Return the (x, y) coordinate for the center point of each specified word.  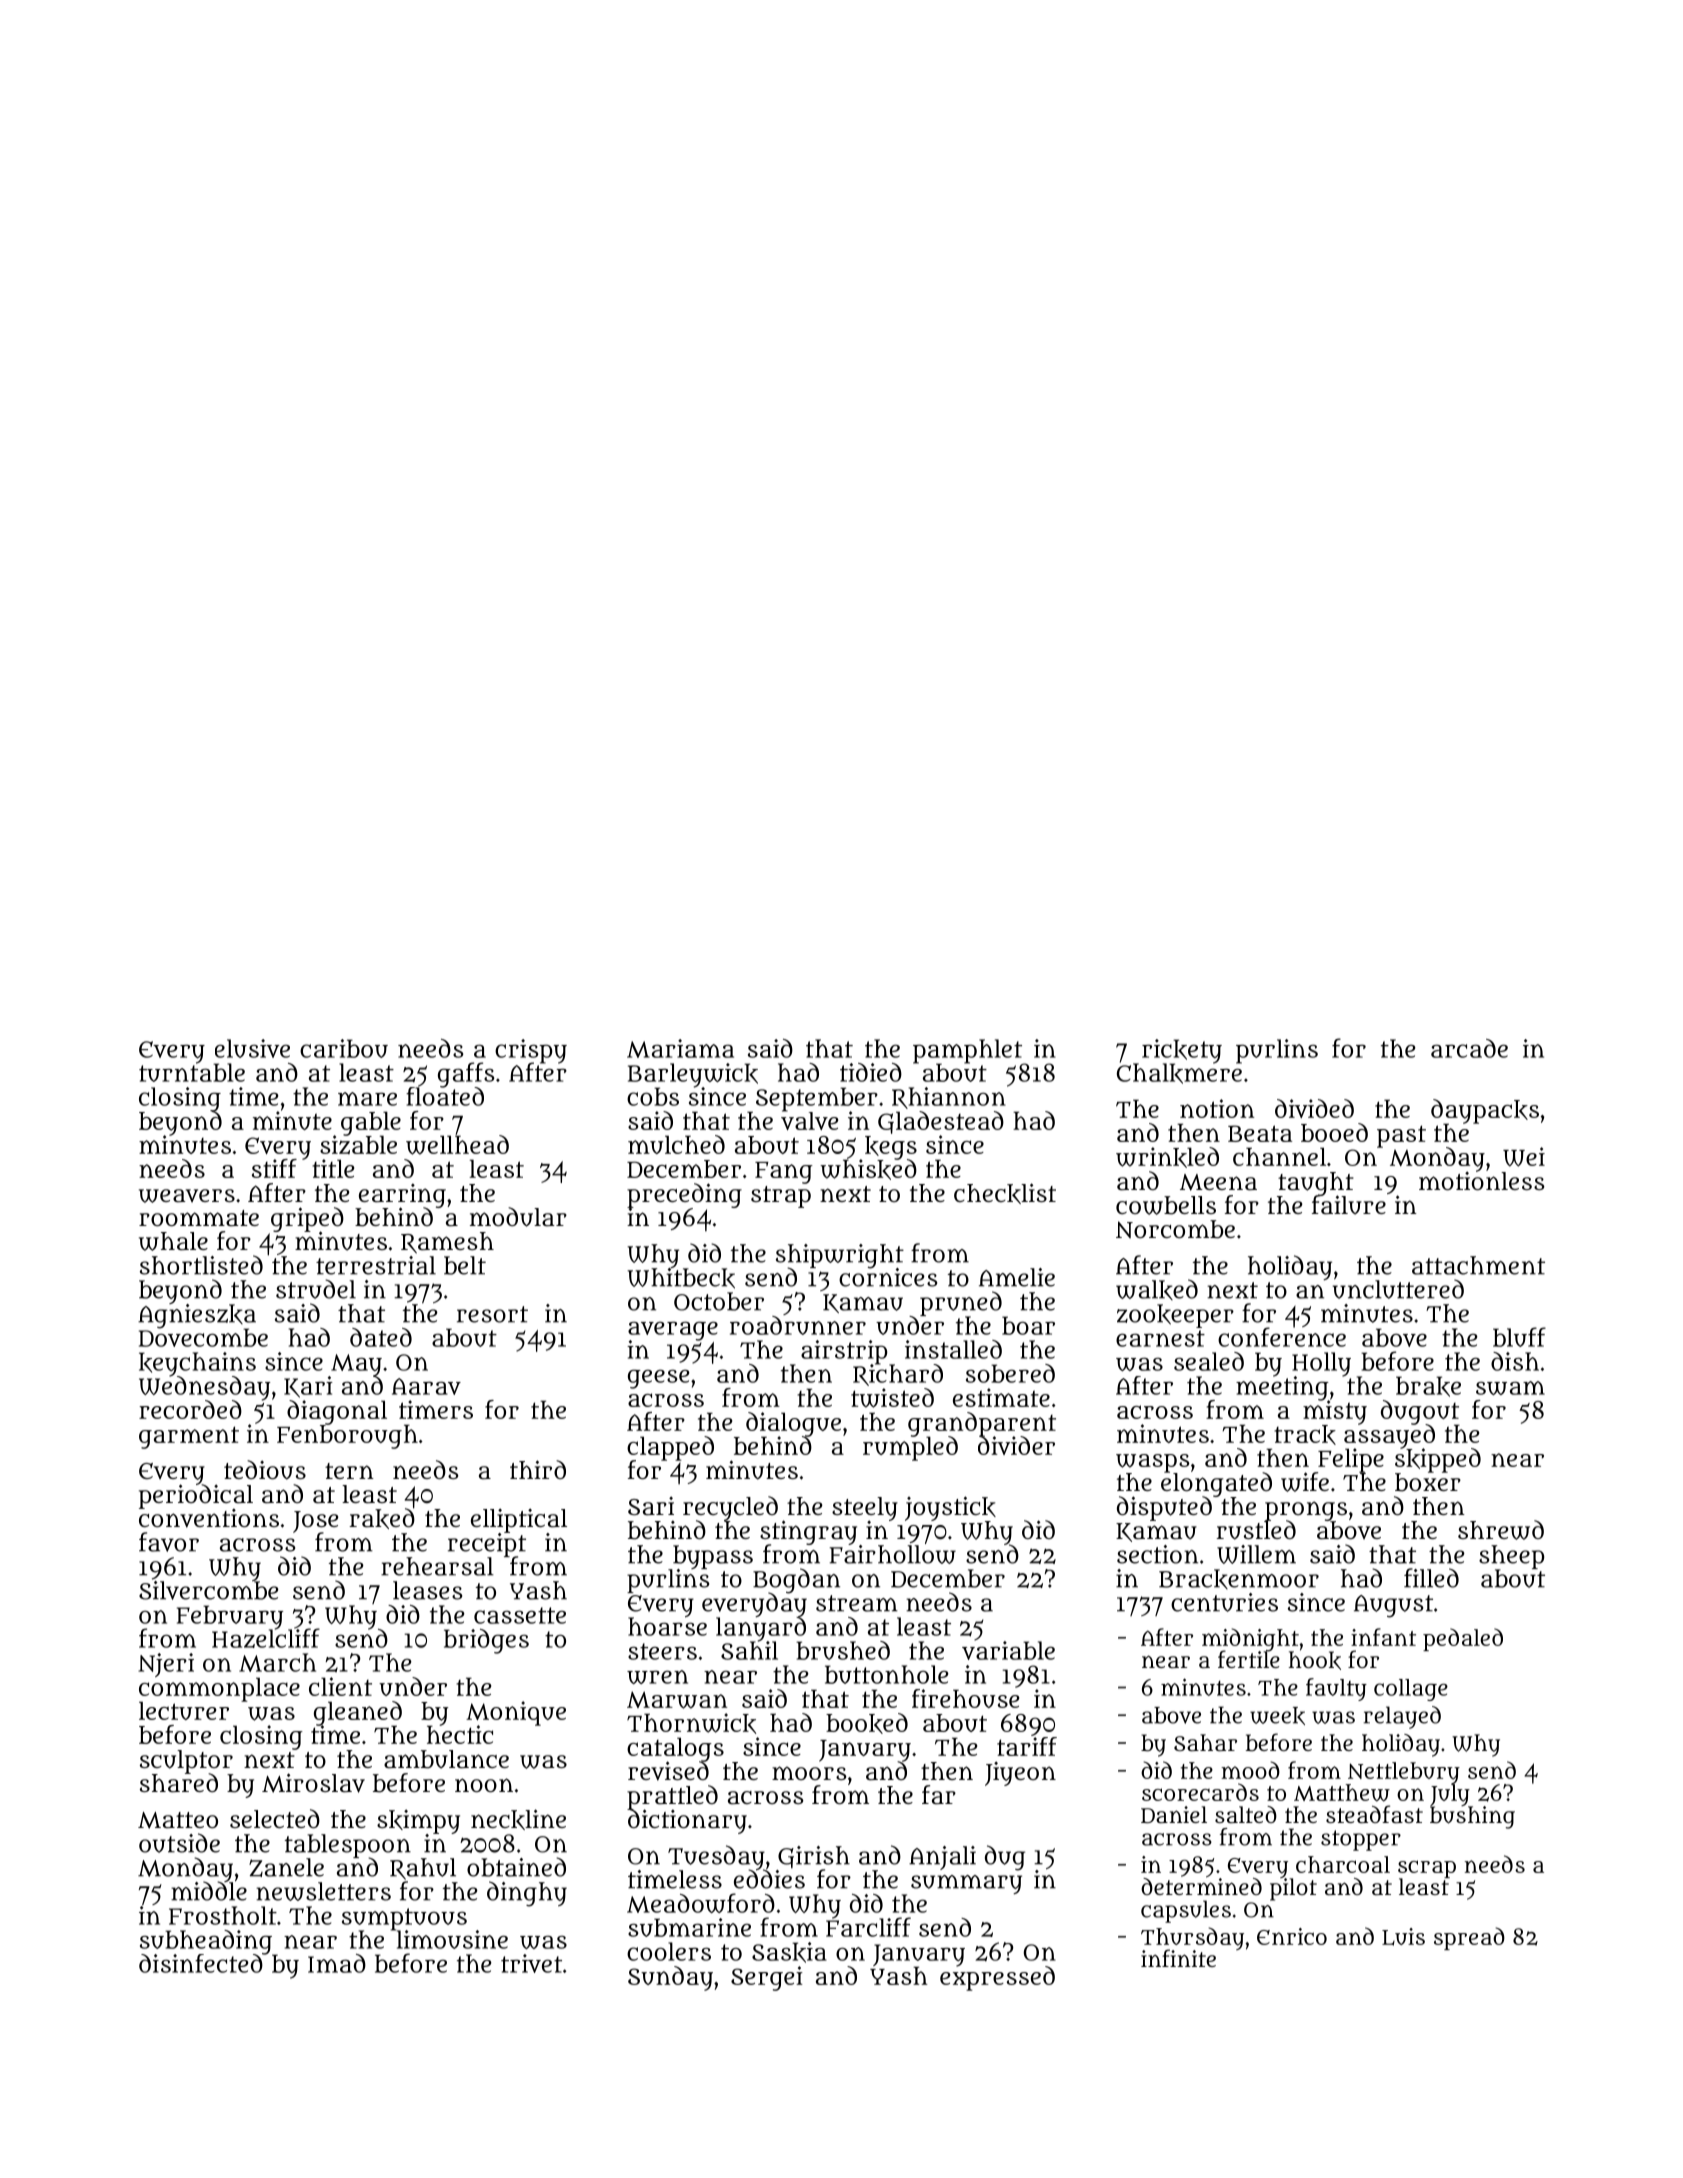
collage (1411, 1690)
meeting (1282, 1388)
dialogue (793, 1424)
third (538, 1469)
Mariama (680, 1048)
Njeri (166, 1665)
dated (381, 1337)
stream (857, 1603)
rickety (1182, 1051)
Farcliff (868, 1927)
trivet (531, 1963)
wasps (1153, 1463)
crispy (531, 1051)
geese (659, 1379)
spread (1469, 1938)
